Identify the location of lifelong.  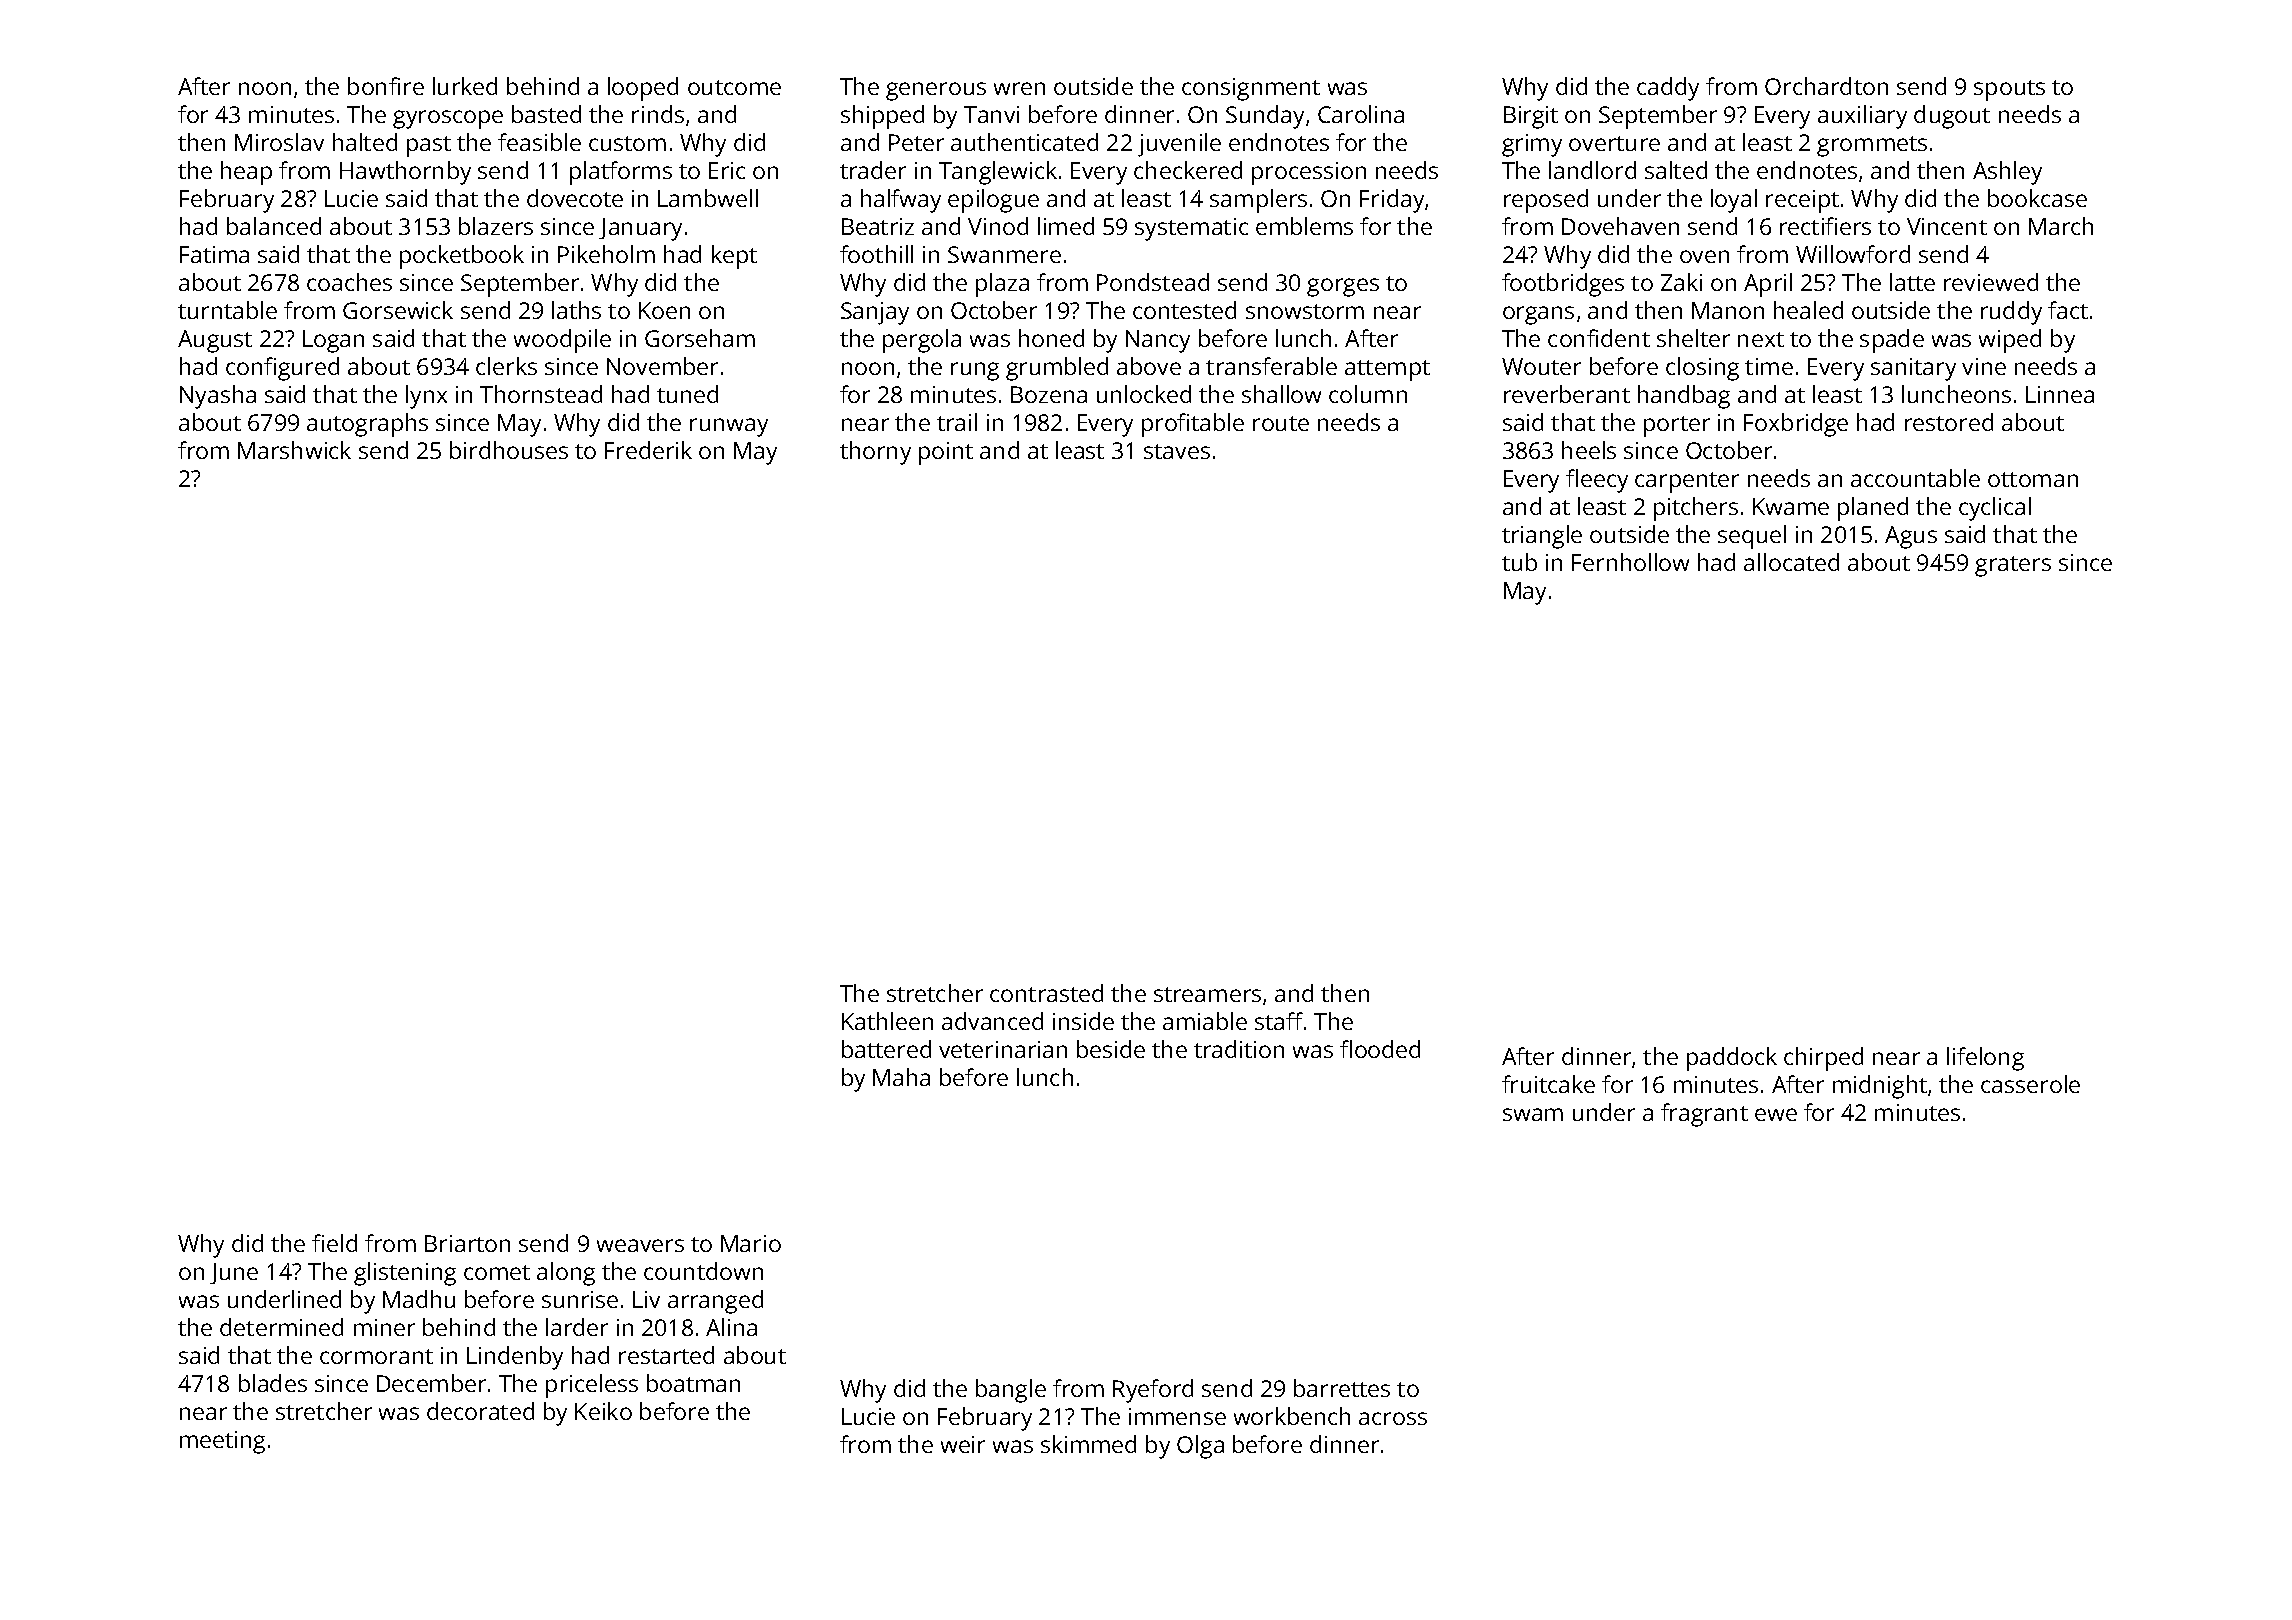
(1985, 1059).
